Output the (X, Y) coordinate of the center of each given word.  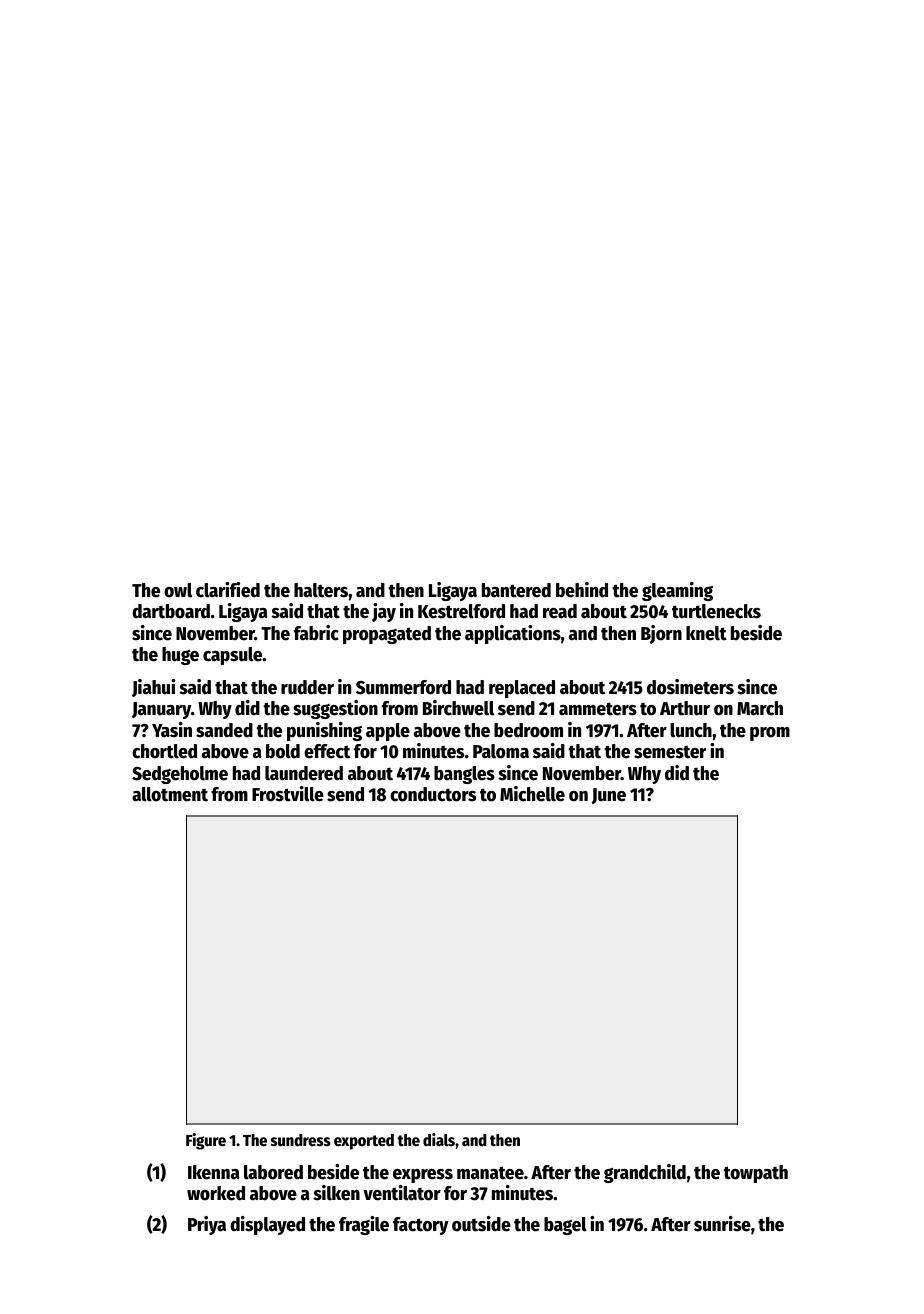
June (609, 796)
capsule (233, 656)
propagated (387, 635)
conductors (433, 794)
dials (439, 1140)
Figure (206, 1141)
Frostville (288, 794)
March (760, 708)
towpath (755, 1174)
